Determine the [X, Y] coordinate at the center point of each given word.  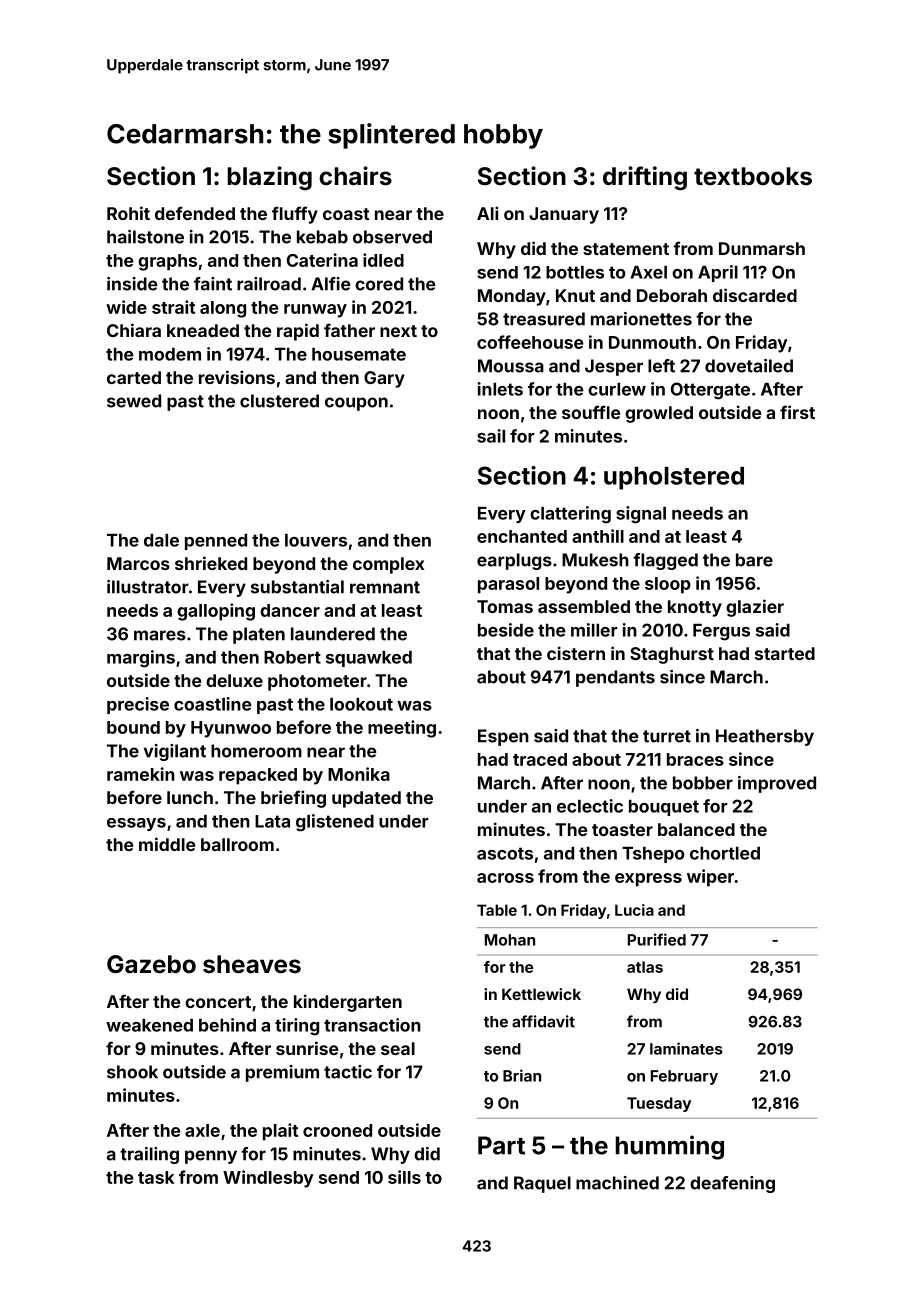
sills [404, 1177]
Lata [272, 821]
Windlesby [268, 1179]
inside [132, 284]
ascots [505, 853]
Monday [512, 297]
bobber [703, 783]
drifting [645, 178]
